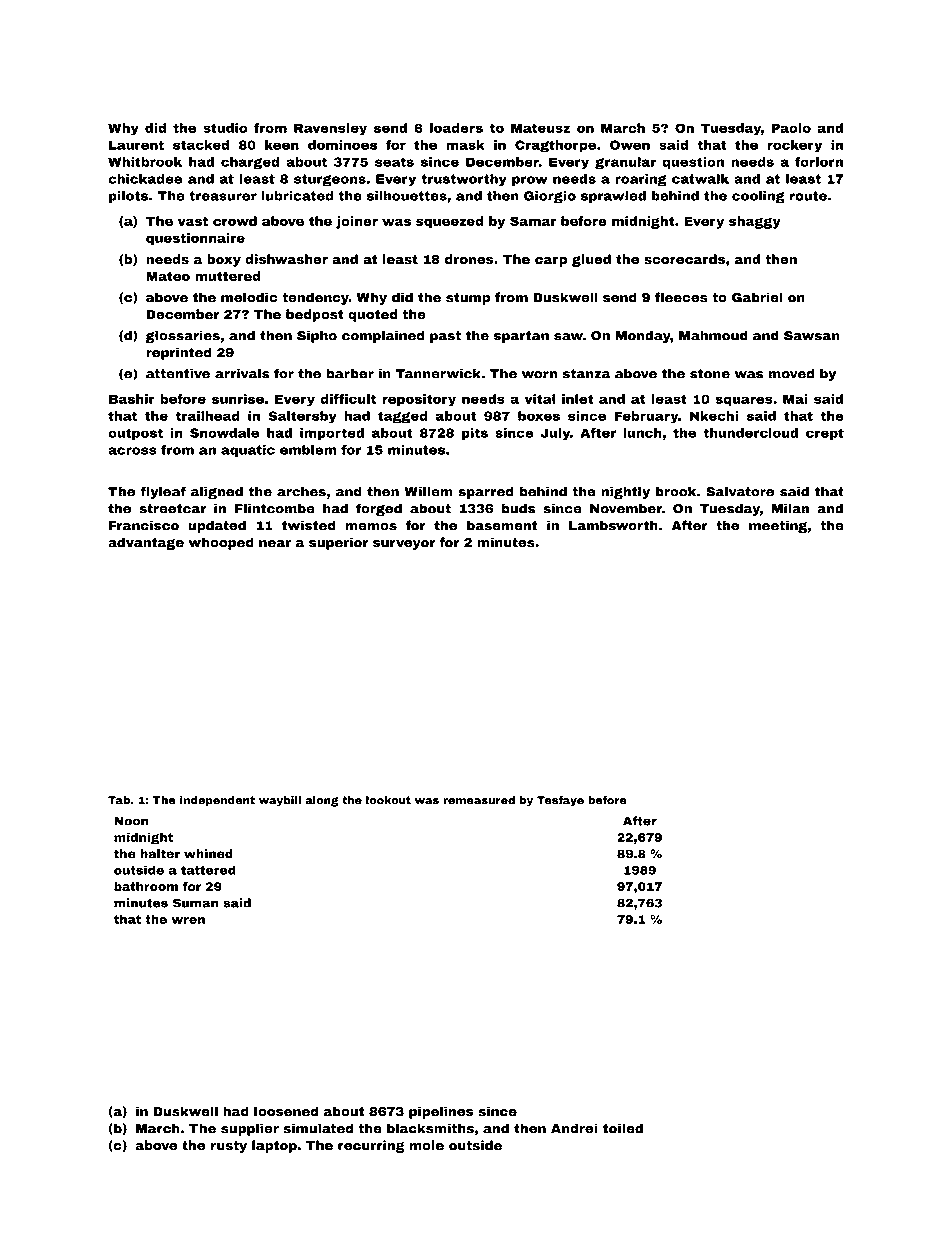 This screenshot has height=1233, width=952. Describe the element at coordinates (275, 544) in the screenshot. I see `near` at that location.
